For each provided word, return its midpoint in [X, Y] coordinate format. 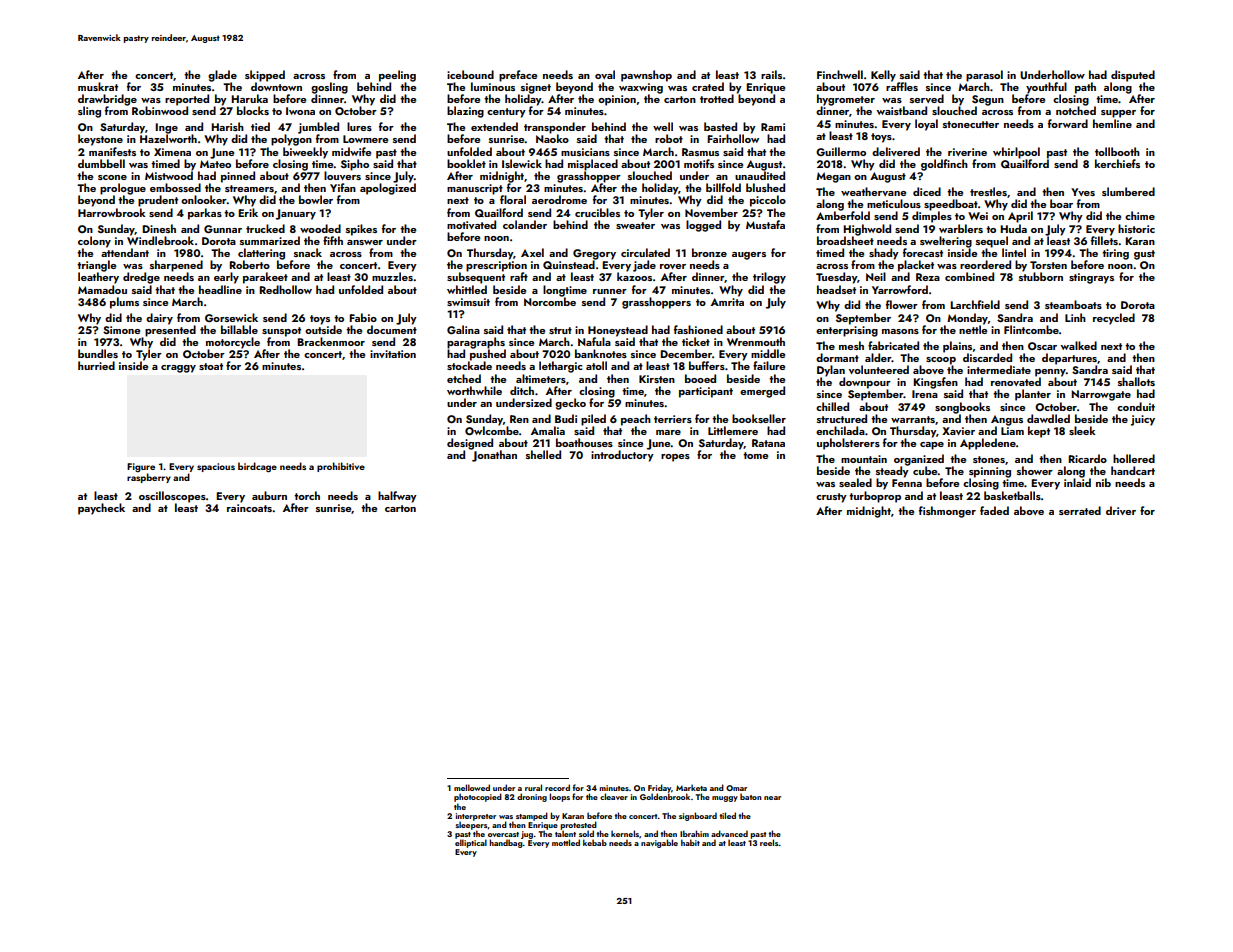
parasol [984, 76]
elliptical [471, 843]
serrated [1080, 510]
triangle [96, 266]
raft [519, 276]
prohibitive [341, 467]
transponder [555, 128]
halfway [397, 497]
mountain [864, 459]
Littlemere [733, 430]
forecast [923, 252]
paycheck [101, 509]
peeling [397, 76]
